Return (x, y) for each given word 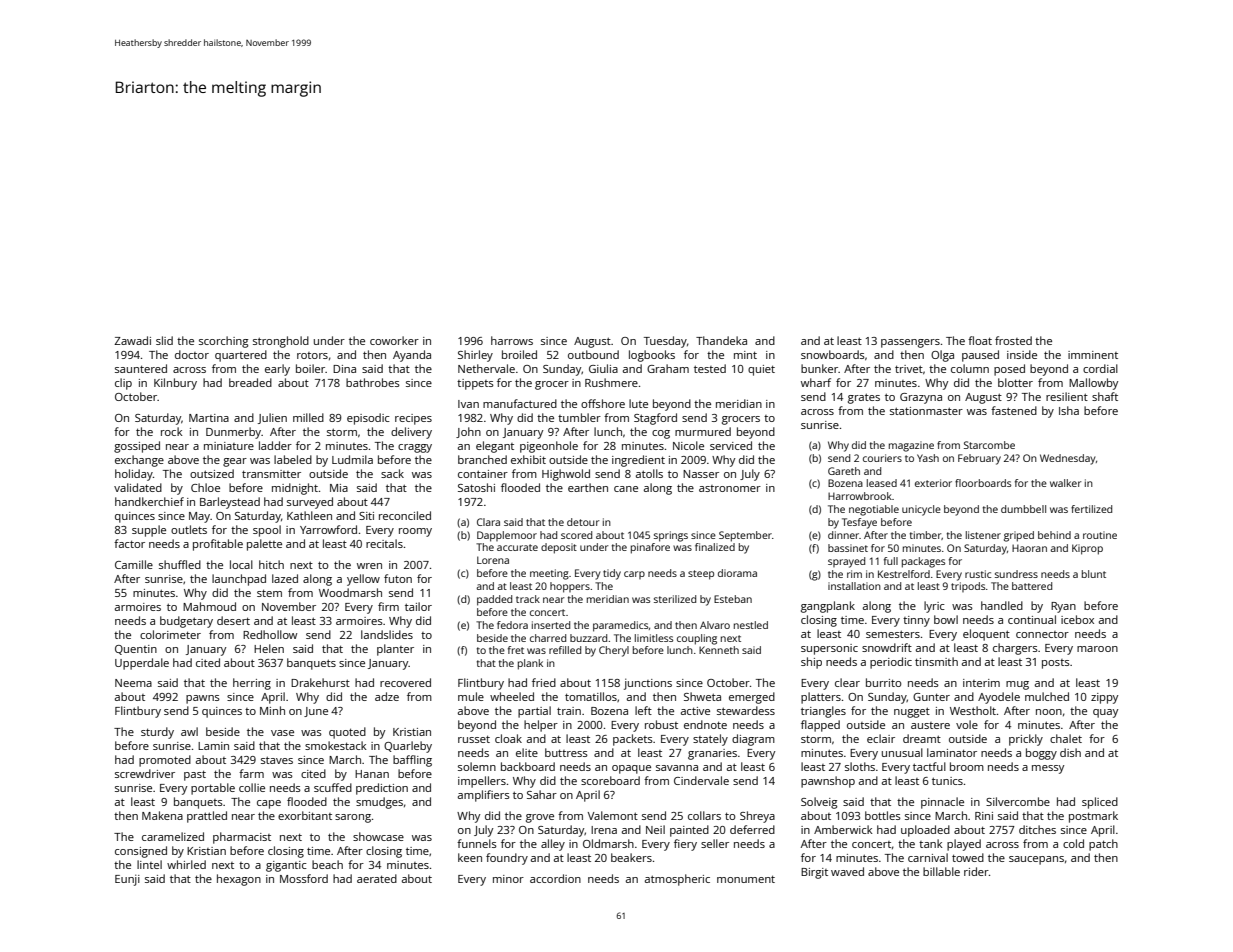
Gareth (844, 471)
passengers (910, 343)
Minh (272, 710)
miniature (229, 446)
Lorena (493, 560)
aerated (377, 878)
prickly (1026, 740)
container (483, 474)
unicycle (921, 510)
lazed (285, 578)
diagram (753, 740)
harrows (512, 340)
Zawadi (132, 340)
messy (1048, 769)
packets (633, 740)
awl (189, 731)
